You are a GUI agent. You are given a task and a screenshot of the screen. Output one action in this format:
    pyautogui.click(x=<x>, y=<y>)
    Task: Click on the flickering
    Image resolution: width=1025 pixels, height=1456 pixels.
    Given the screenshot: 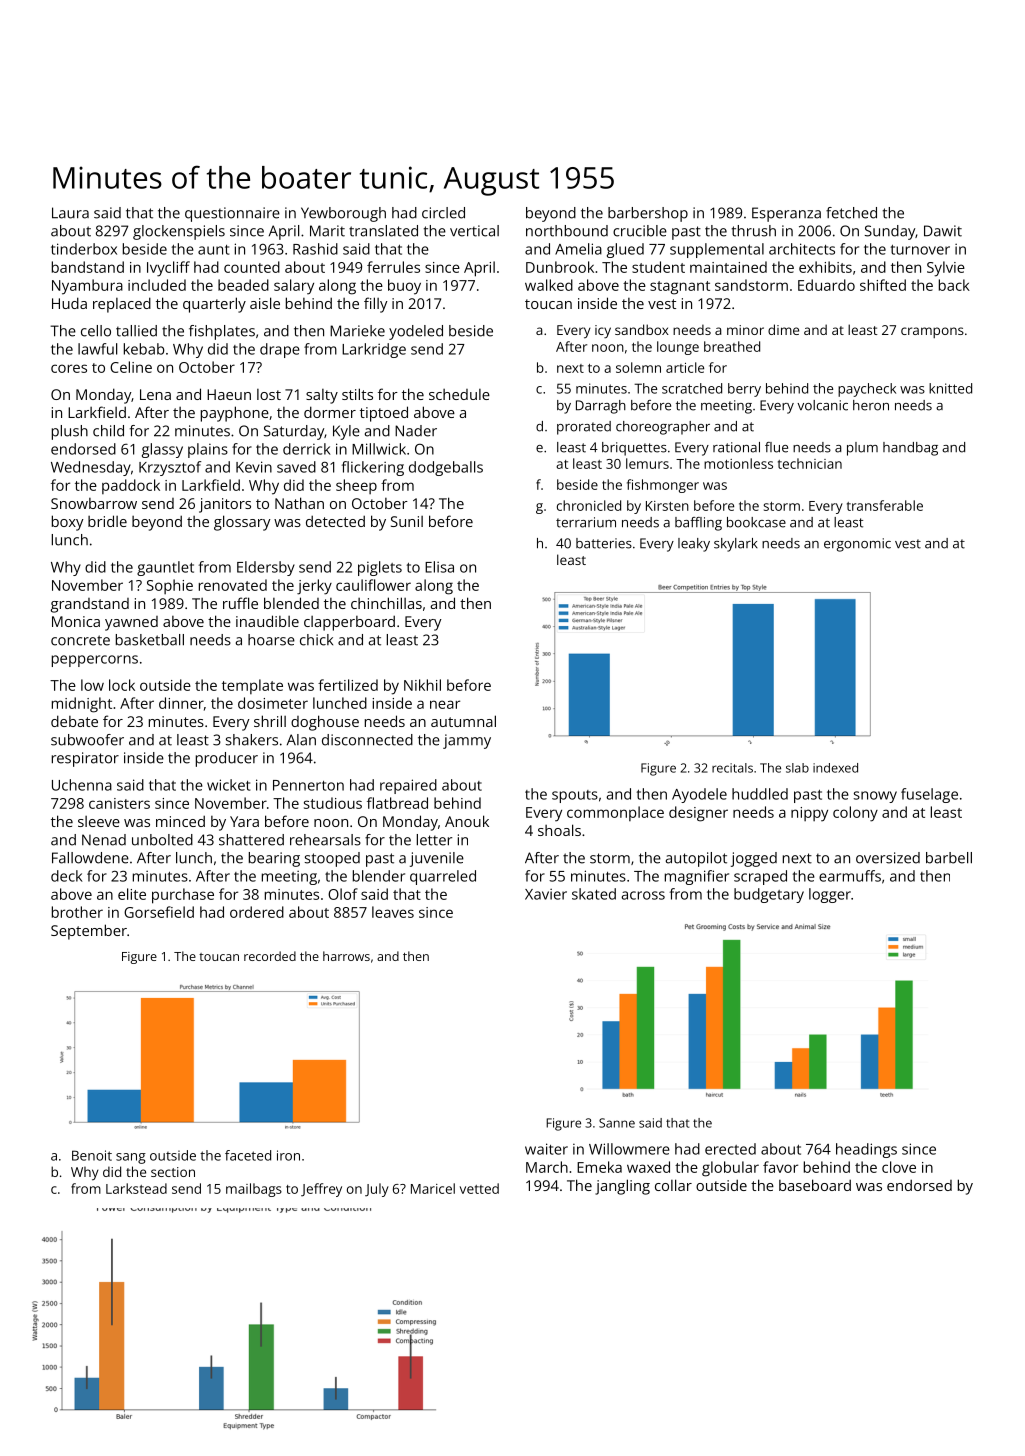 What is the action you would take?
    pyautogui.click(x=373, y=468)
